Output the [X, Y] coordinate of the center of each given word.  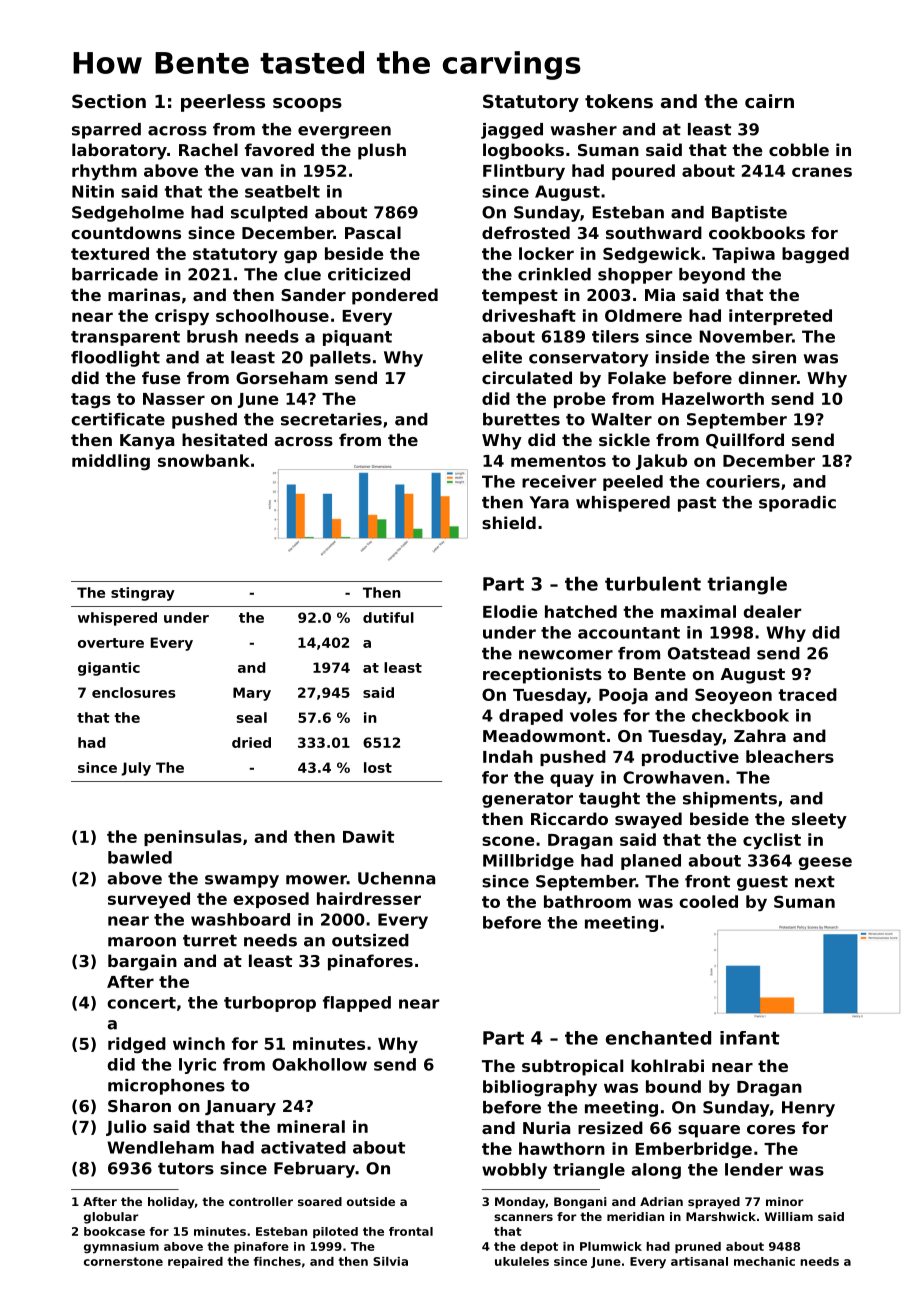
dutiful [388, 617]
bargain [142, 962]
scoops [307, 105]
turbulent [653, 583]
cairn [769, 101]
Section [109, 101]
